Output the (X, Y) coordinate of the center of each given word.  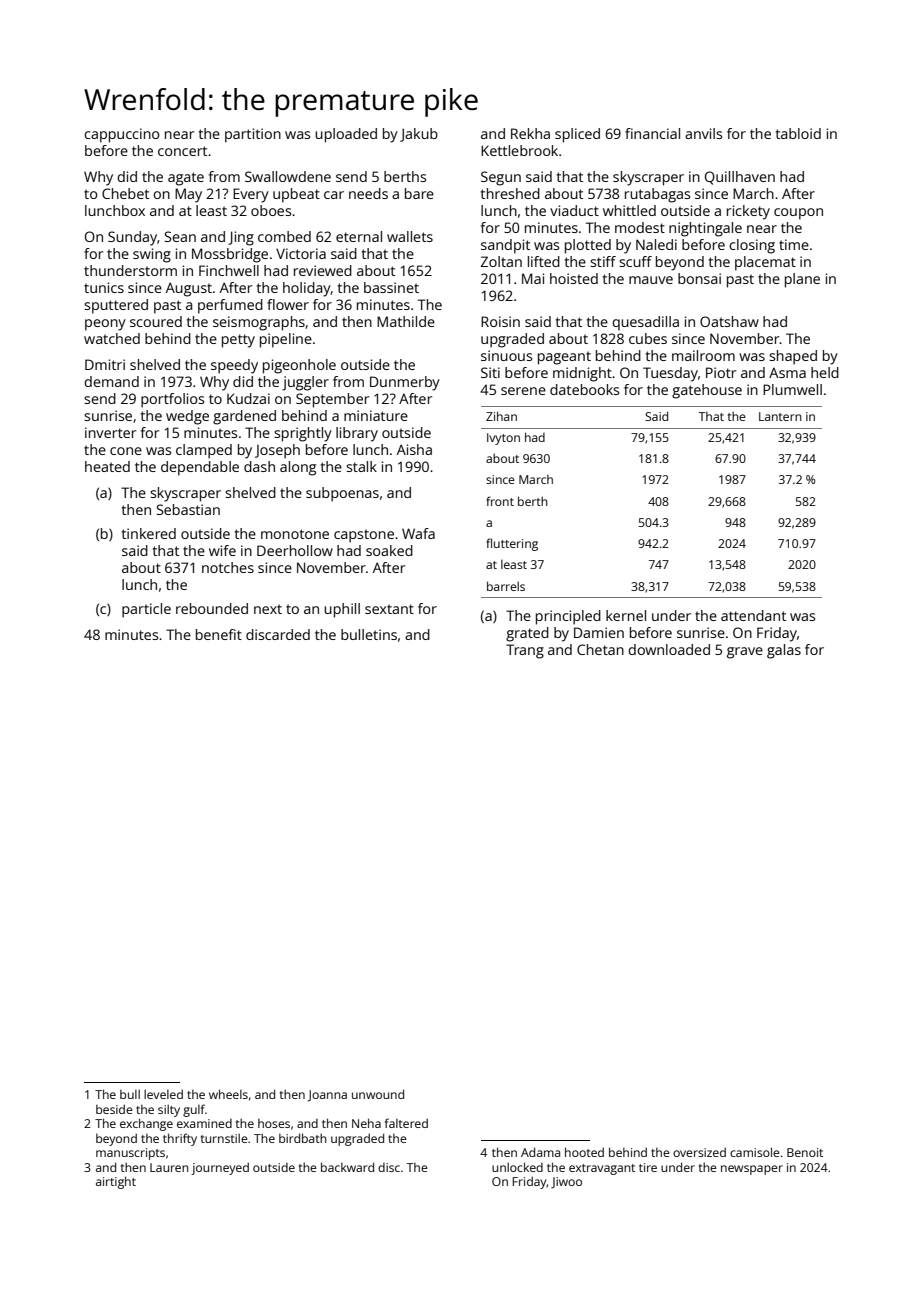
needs (368, 193)
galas (784, 651)
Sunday (132, 238)
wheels (228, 1094)
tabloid (798, 133)
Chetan (600, 649)
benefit (219, 634)
